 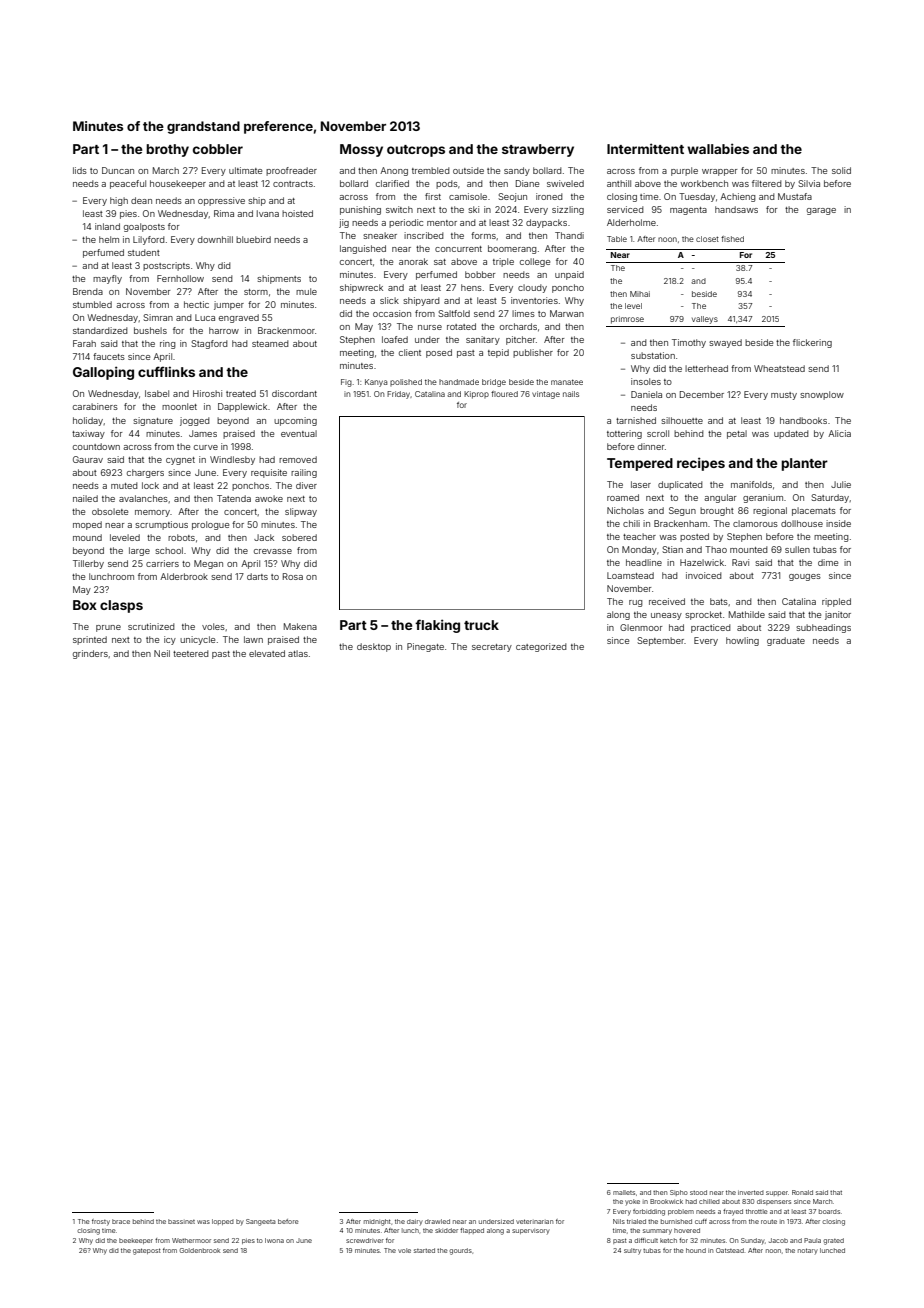 I want to click on solid, so click(x=841, y=170).
